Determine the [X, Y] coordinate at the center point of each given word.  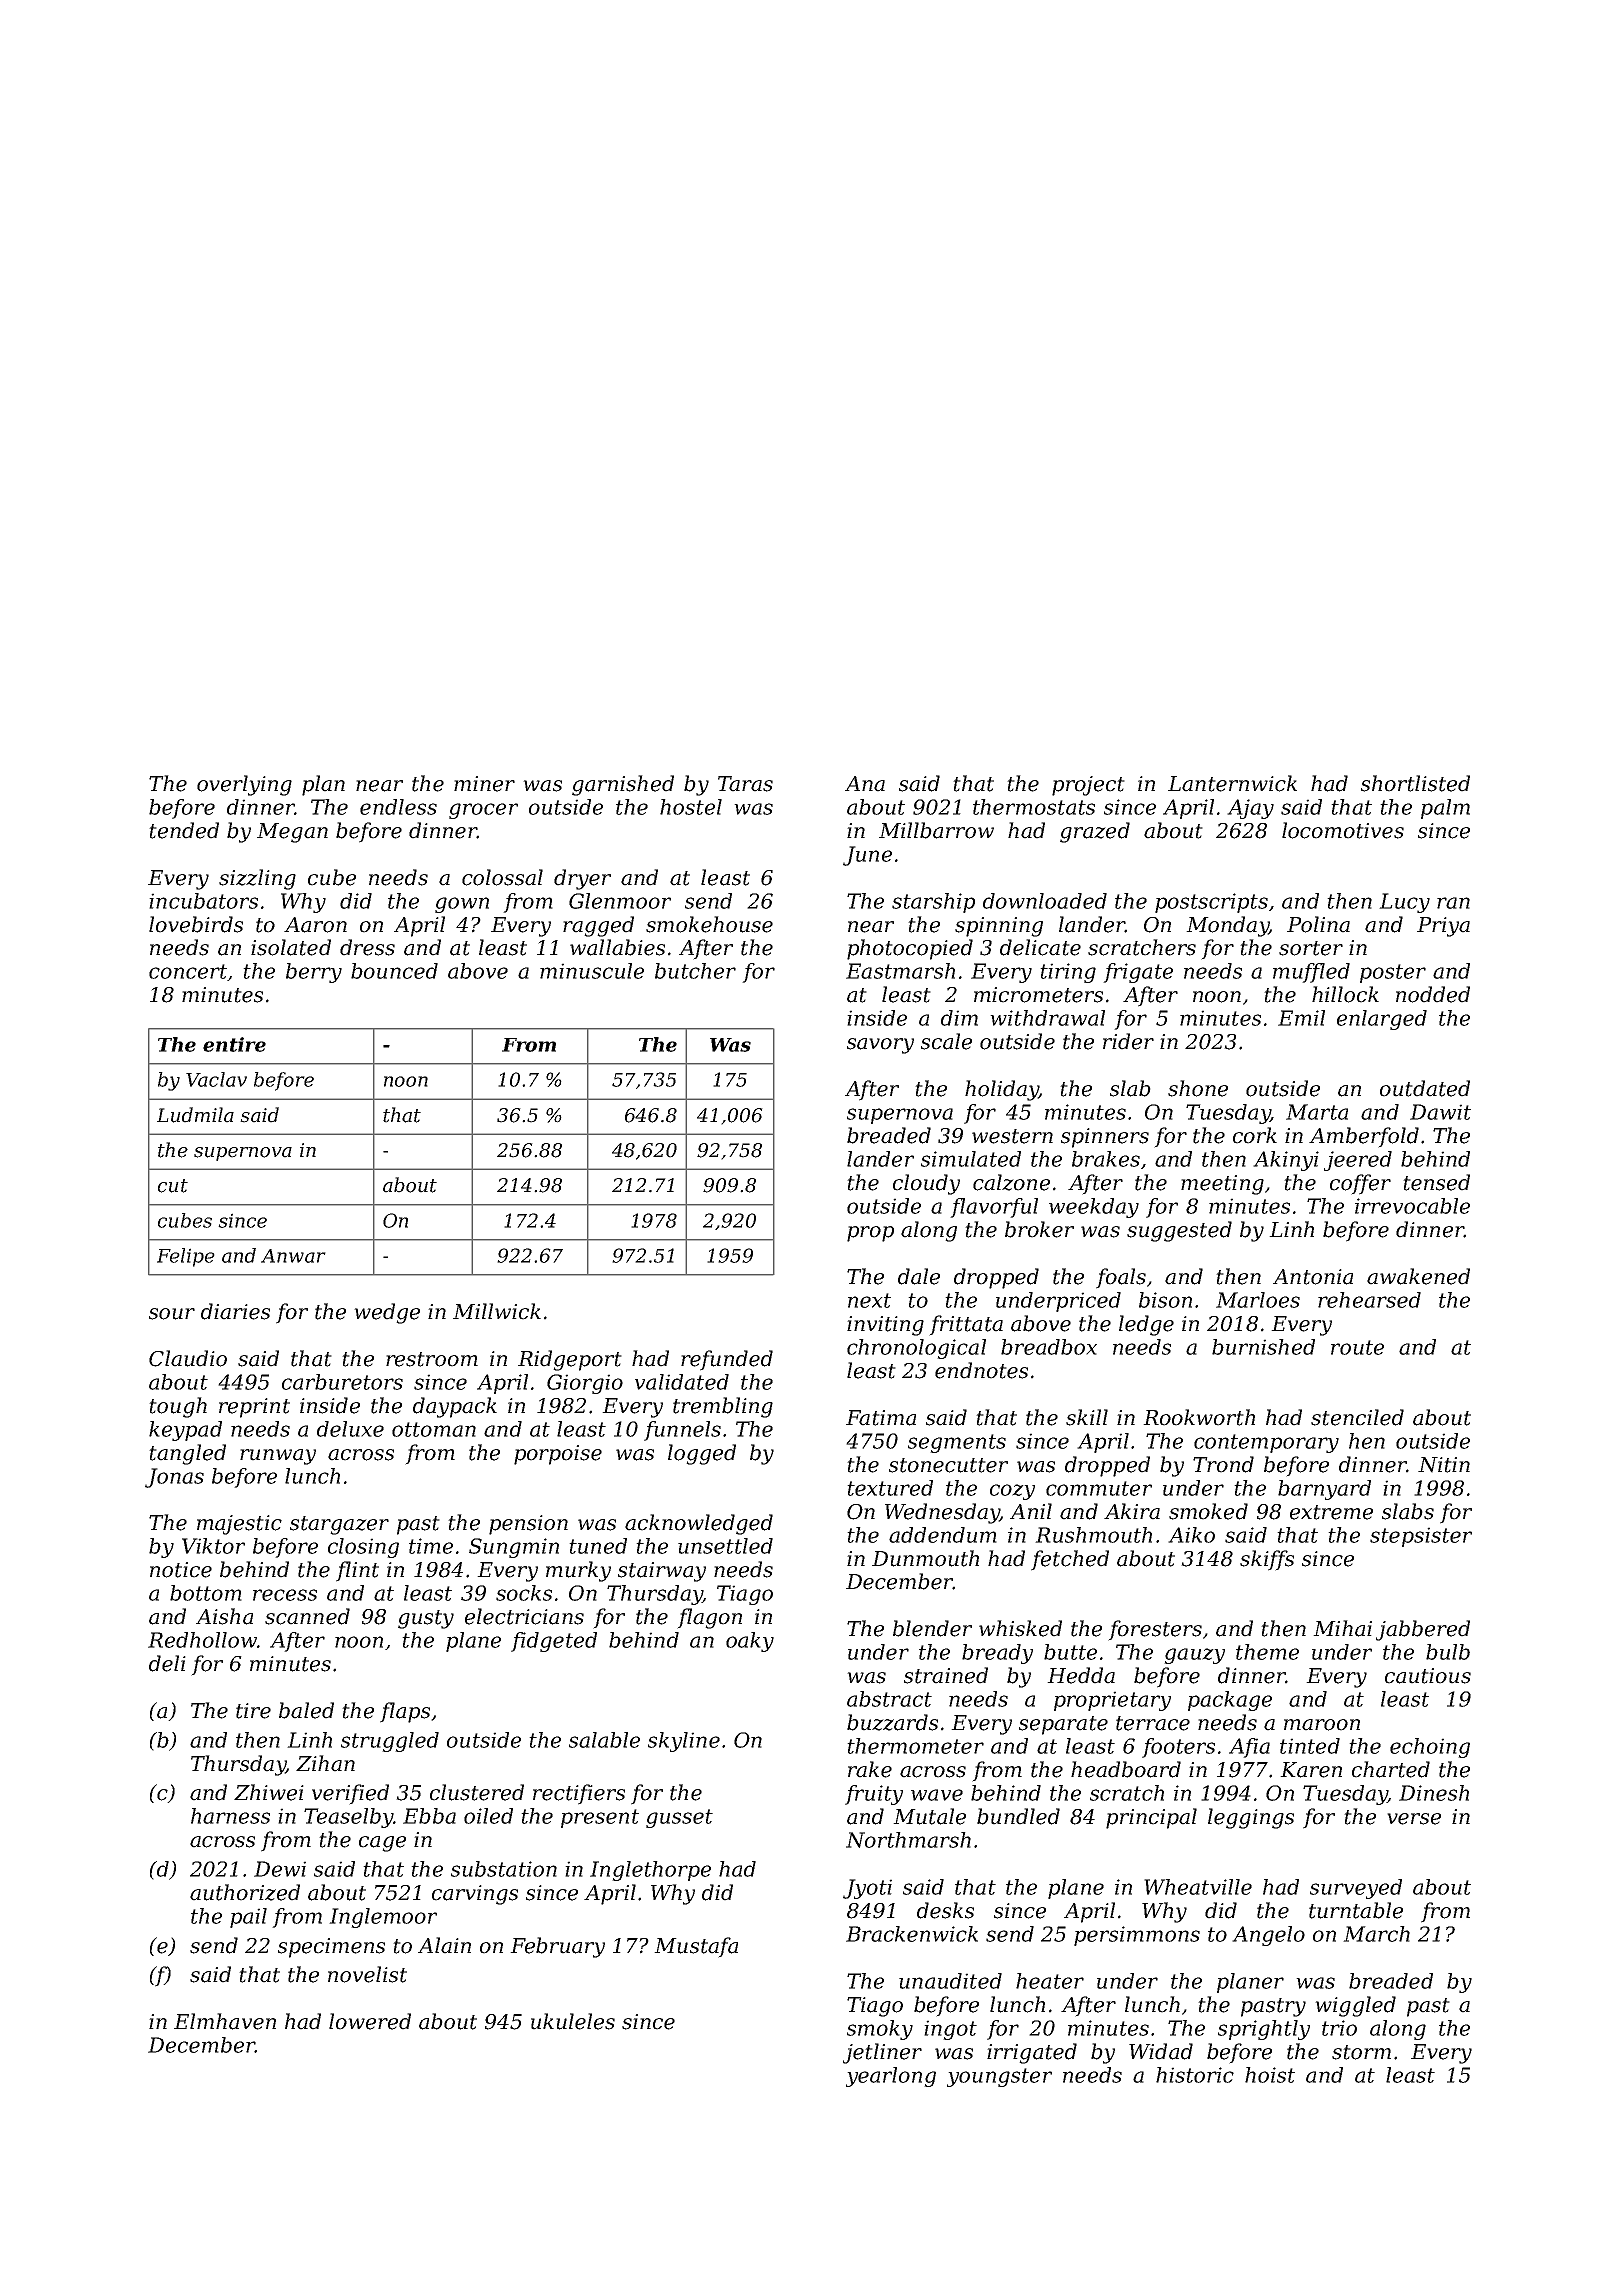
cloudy [926, 1184]
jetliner [882, 2053]
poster [1393, 973]
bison [1165, 1300]
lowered [370, 2021]
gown [462, 905]
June [867, 856]
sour [172, 1314]
